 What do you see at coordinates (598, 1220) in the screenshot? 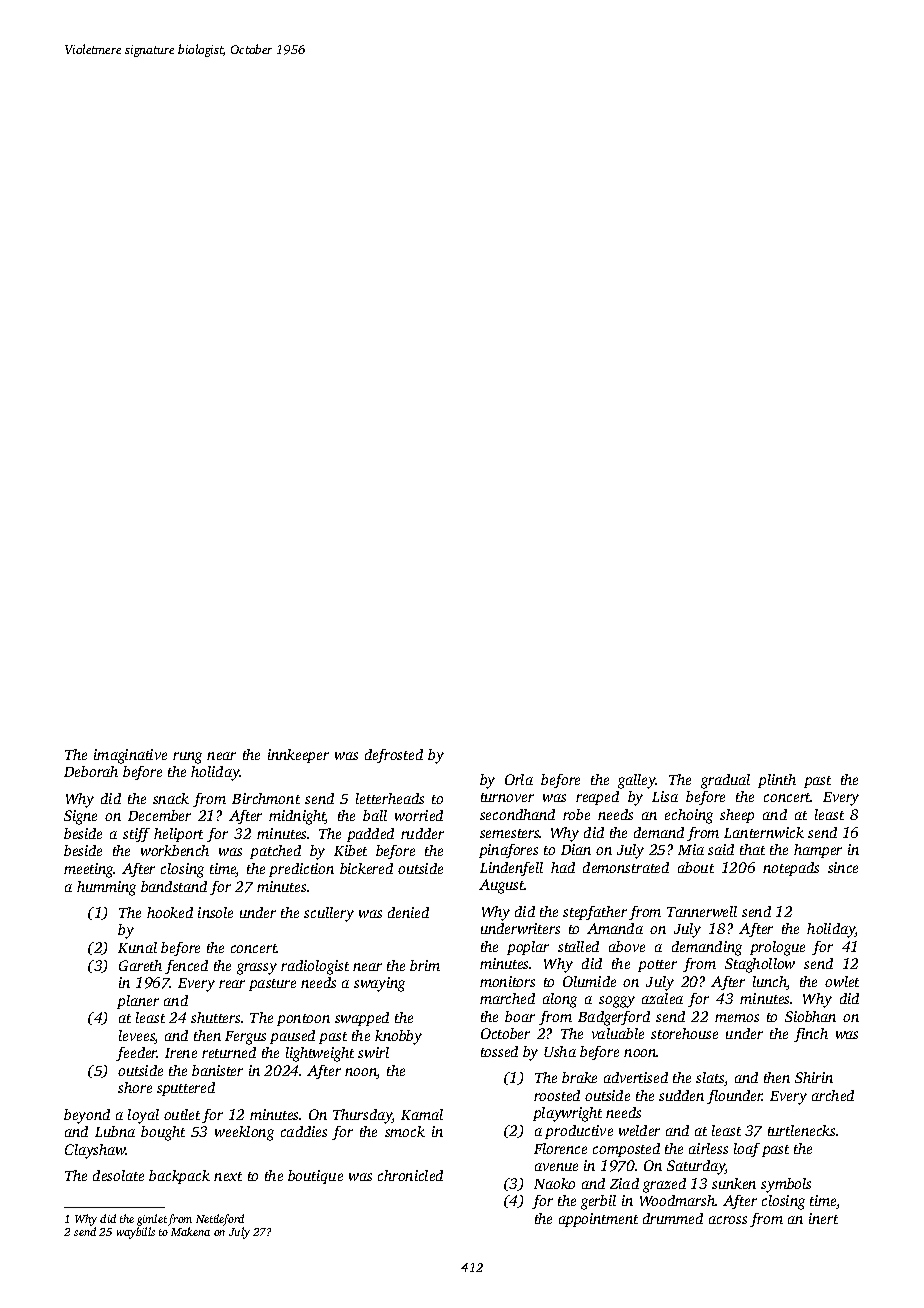
I see `appointment` at bounding box center [598, 1220].
